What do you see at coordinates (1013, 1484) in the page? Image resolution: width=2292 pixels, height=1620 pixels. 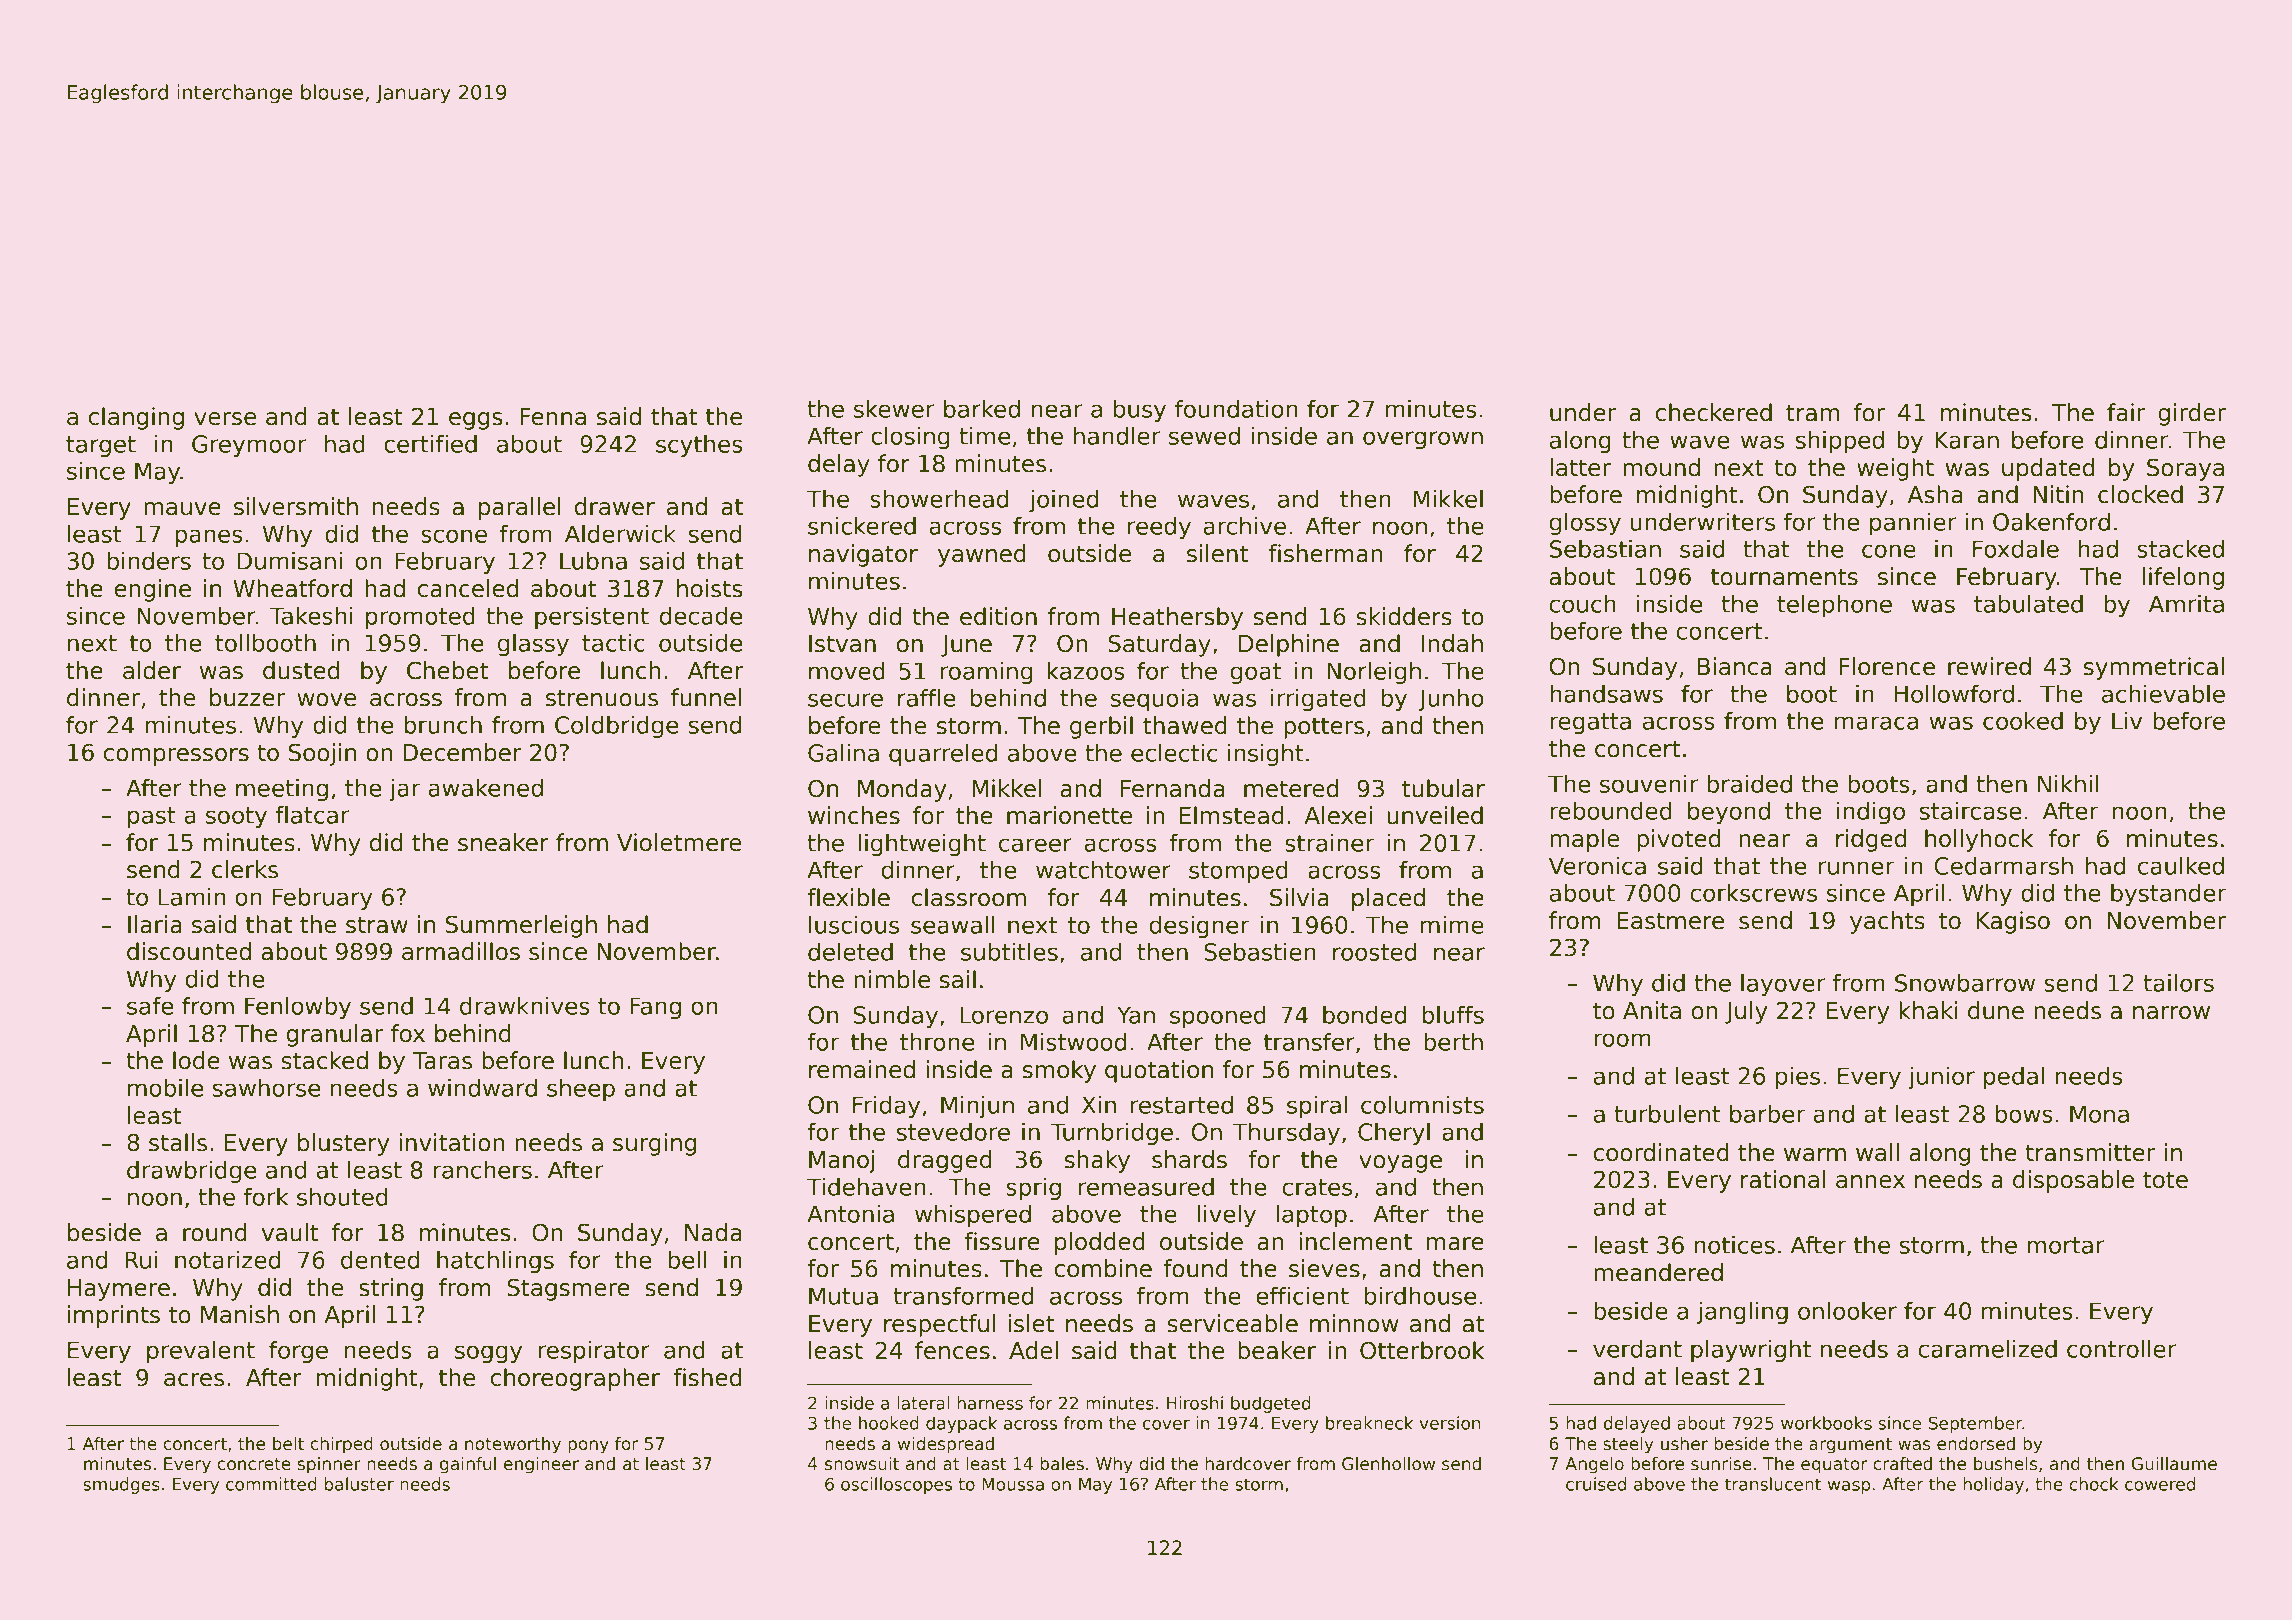 I see `Moussa` at bounding box center [1013, 1484].
